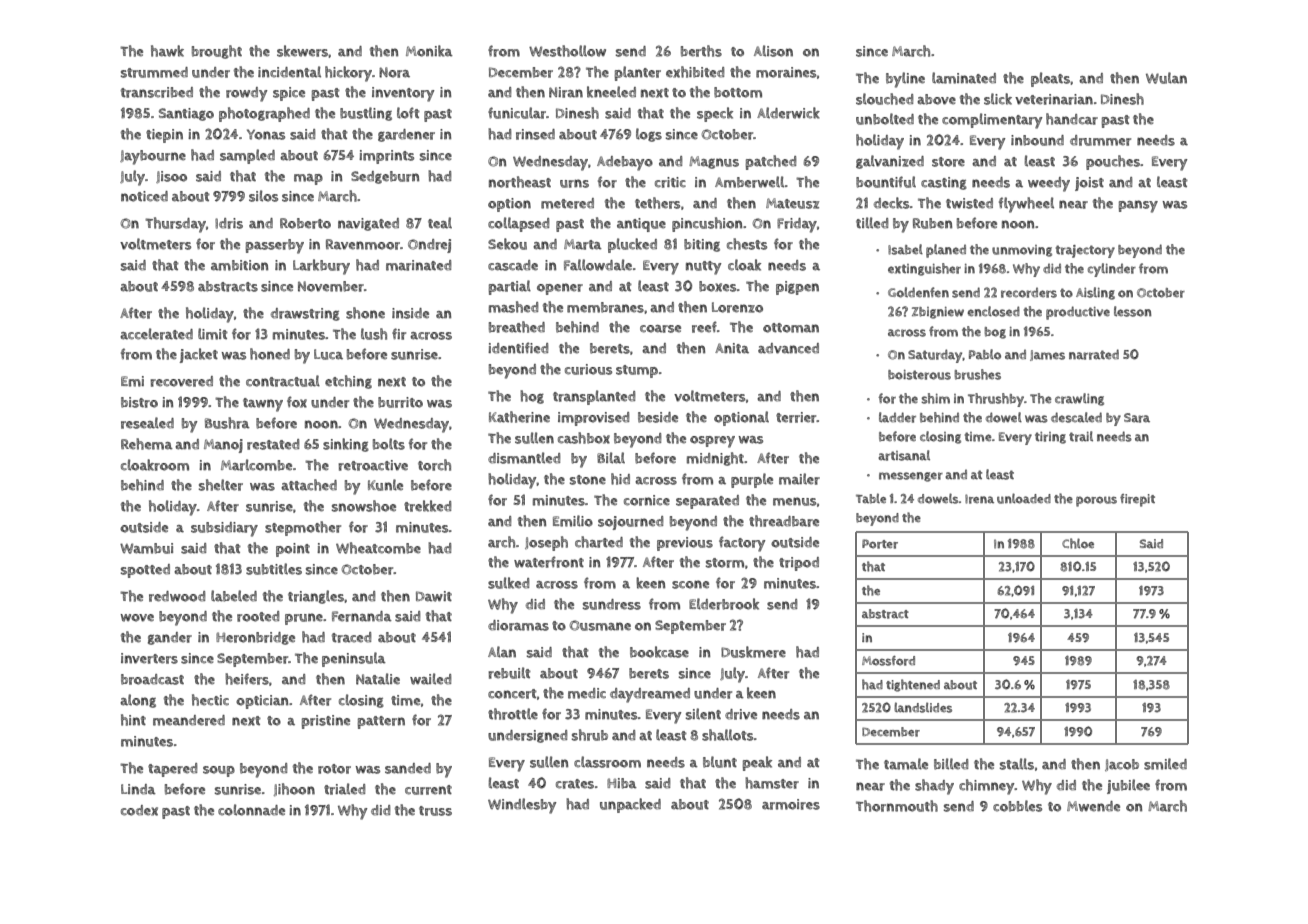 This screenshot has height=924, width=1308. I want to click on firepit, so click(1137, 500).
